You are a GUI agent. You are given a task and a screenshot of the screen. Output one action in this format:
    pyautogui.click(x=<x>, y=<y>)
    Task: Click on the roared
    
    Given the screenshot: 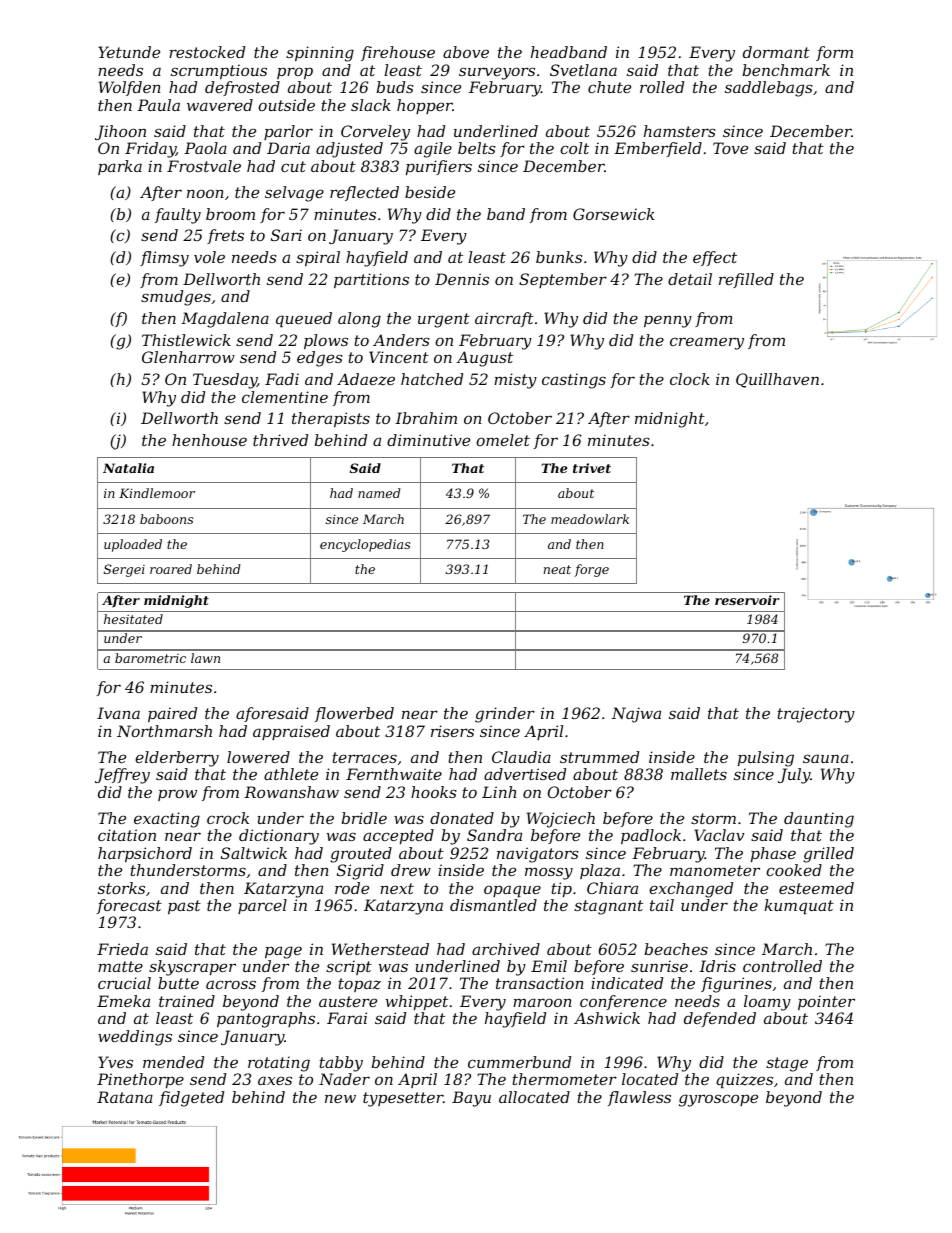 What is the action you would take?
    pyautogui.click(x=171, y=569)
